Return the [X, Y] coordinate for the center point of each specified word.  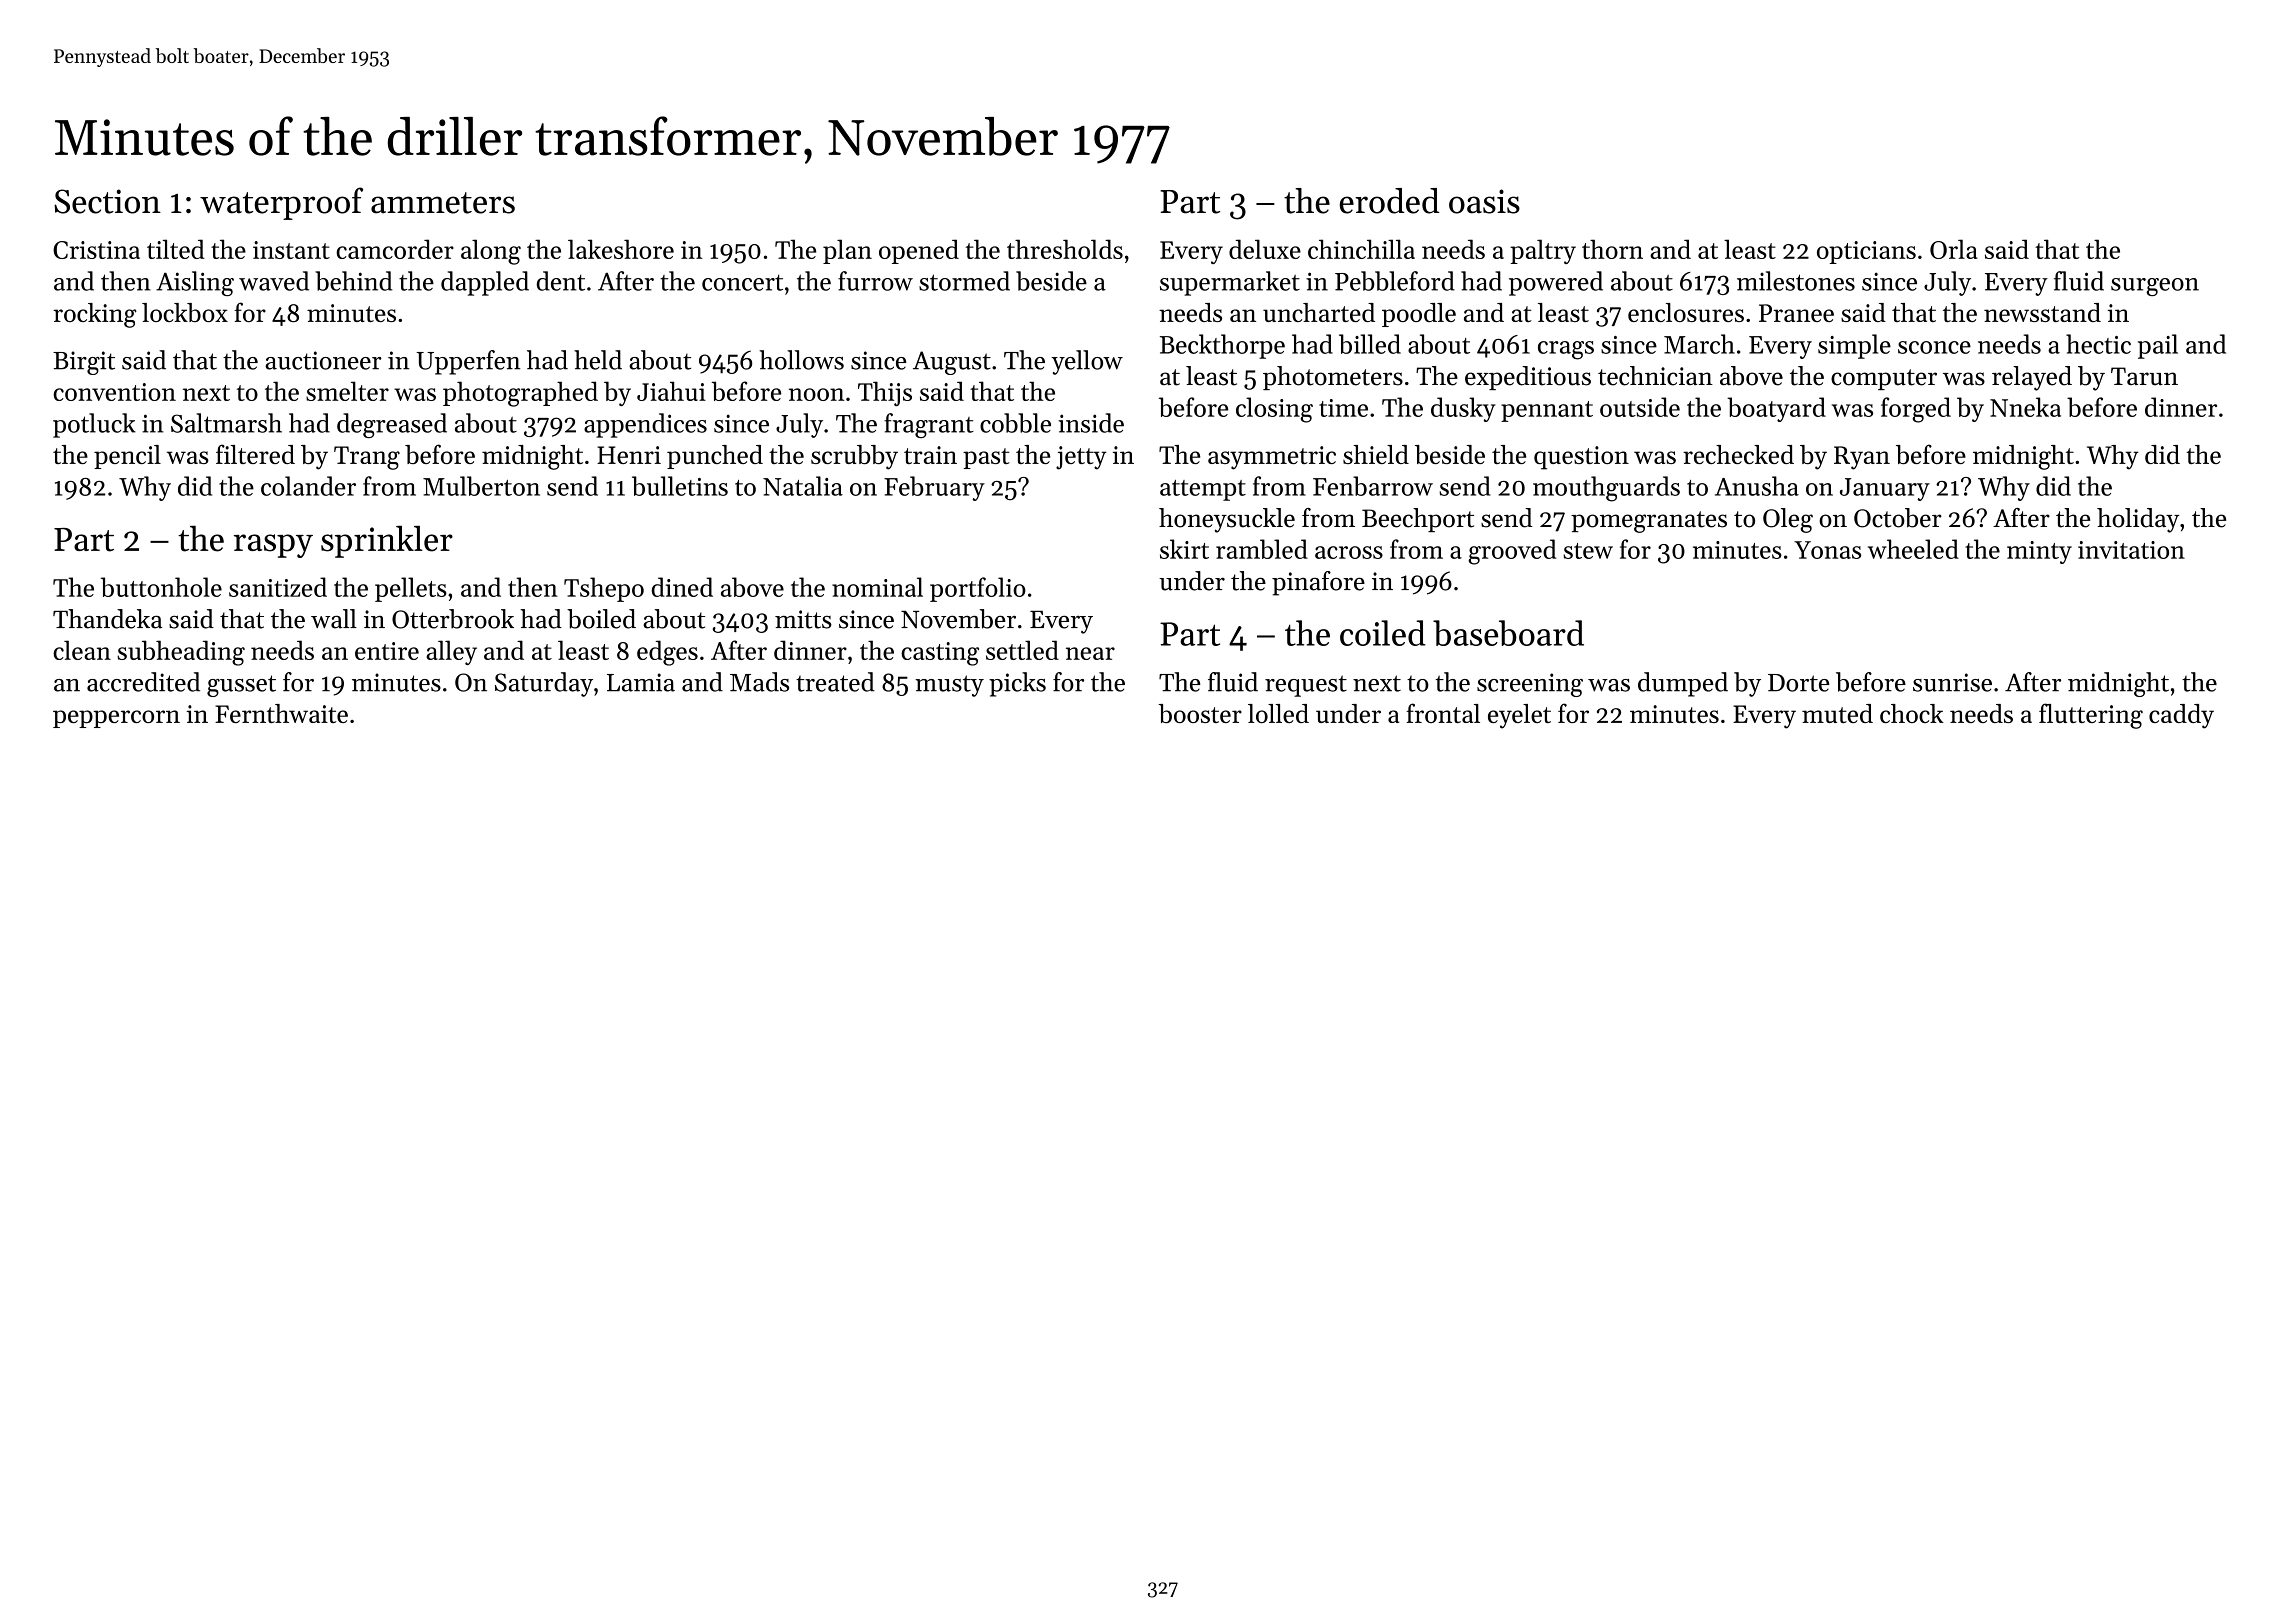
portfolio [978, 589]
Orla [1953, 249]
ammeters [443, 203]
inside [1091, 423]
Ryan [1862, 458]
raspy [273, 546]
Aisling [195, 283]
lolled [1278, 713]
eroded [1389, 201]
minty [2039, 552]
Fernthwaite [281, 713]
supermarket [1230, 283]
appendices [645, 425]
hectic [2098, 344]
